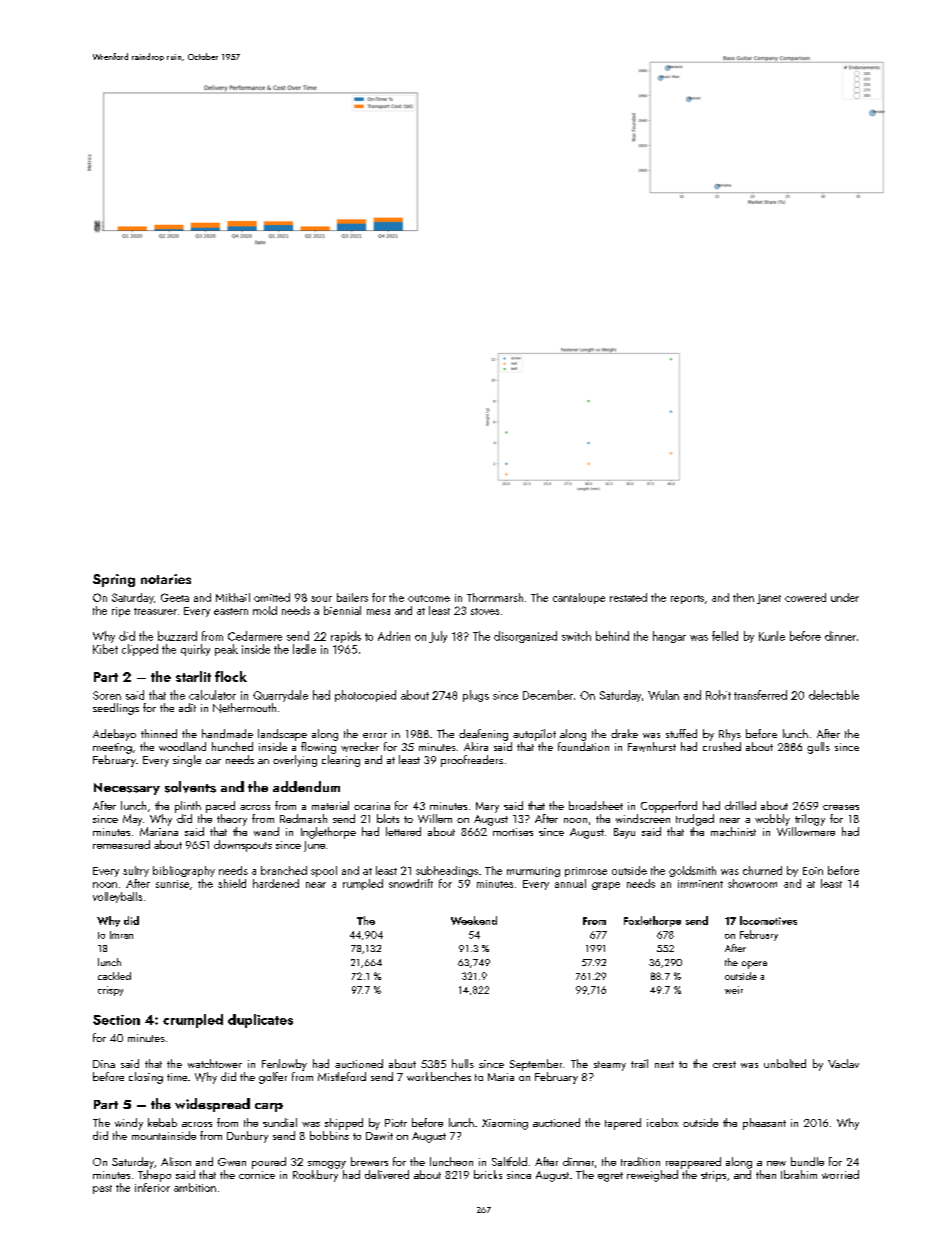 The image size is (952, 1233). Describe the element at coordinates (244, 708) in the screenshot. I see `Nethermouth` at that location.
